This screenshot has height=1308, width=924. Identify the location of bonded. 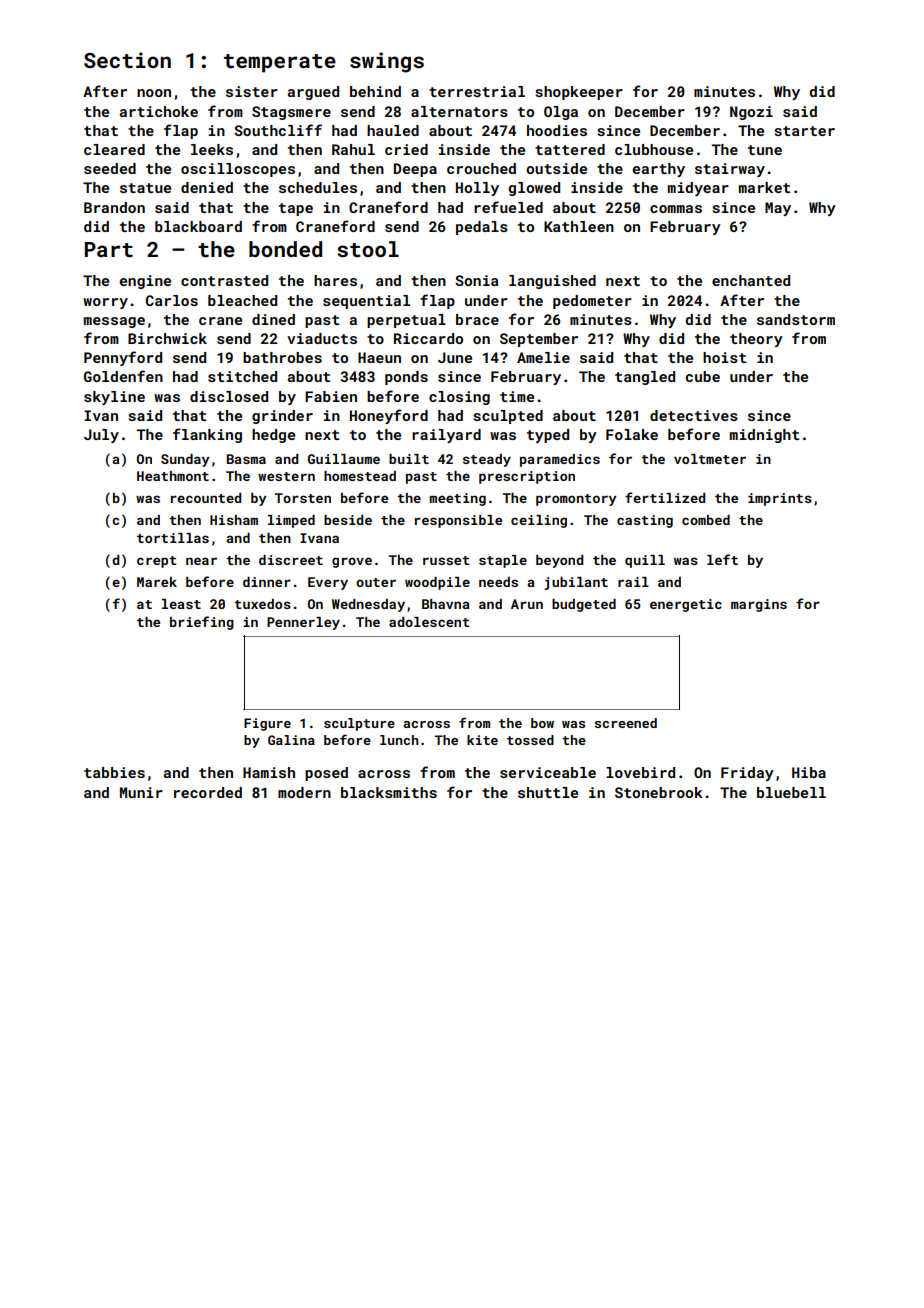
(285, 249).
